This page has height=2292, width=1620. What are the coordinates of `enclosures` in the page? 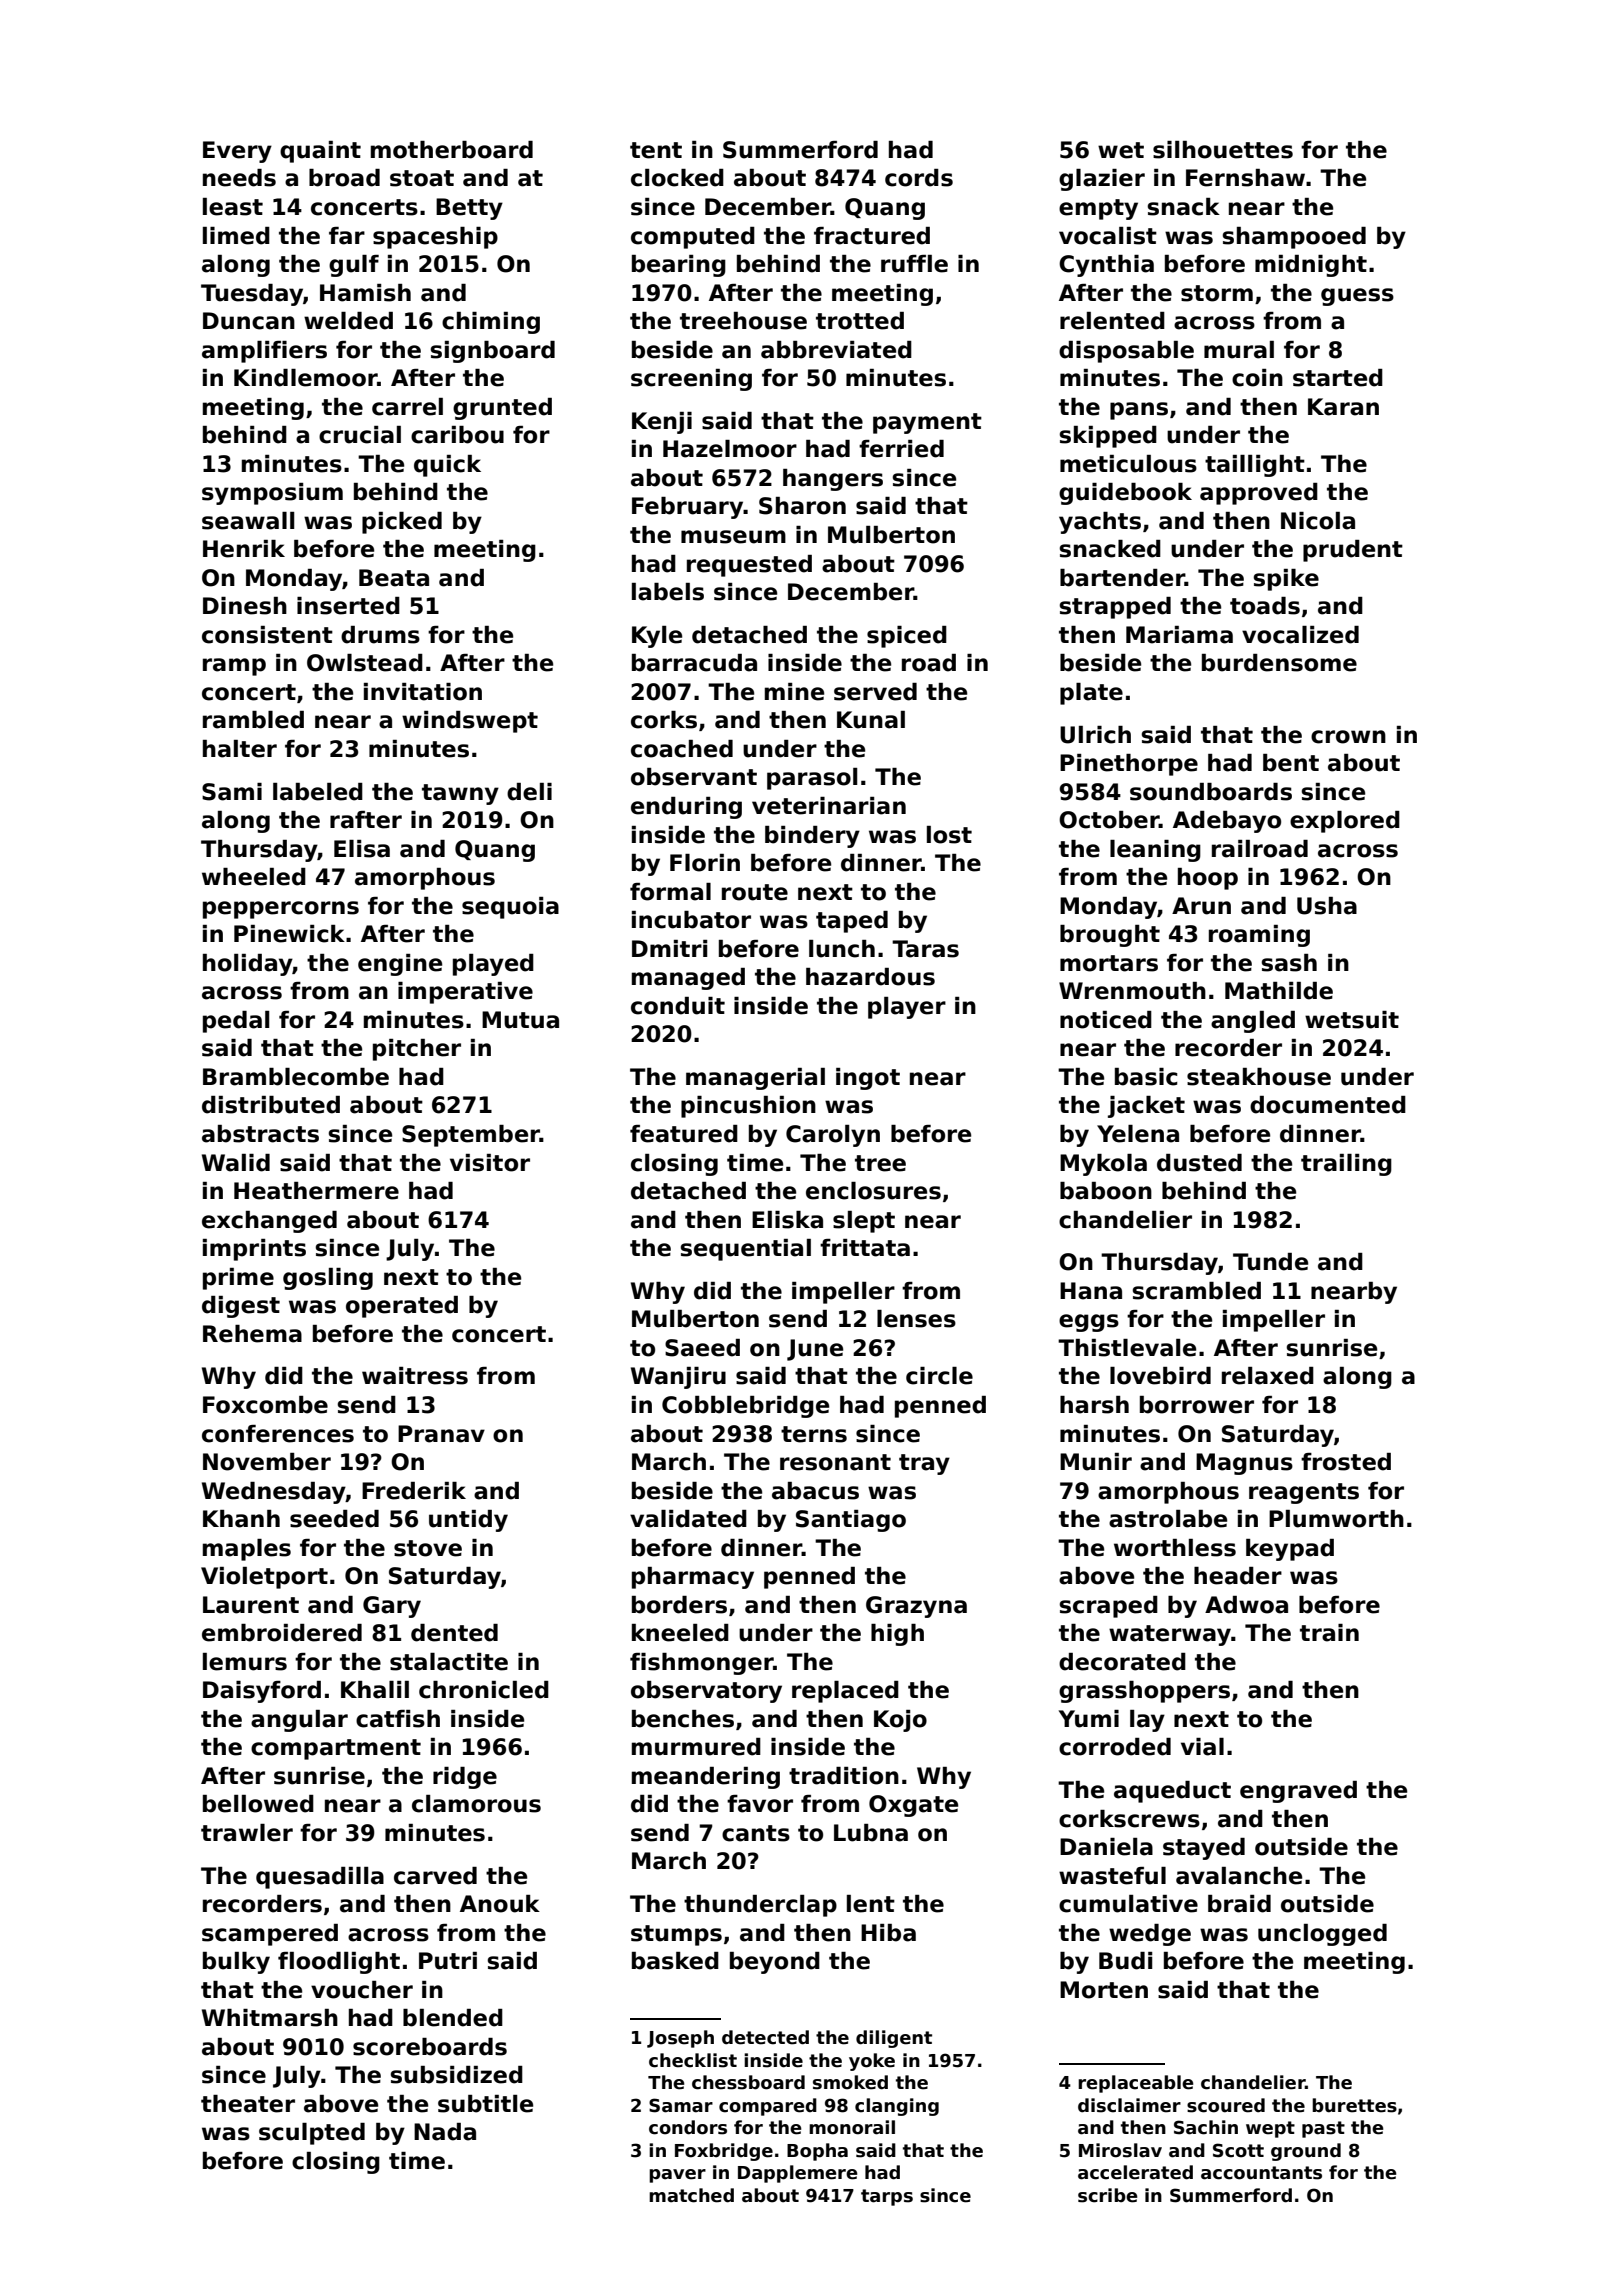 It's located at (873, 1191).
